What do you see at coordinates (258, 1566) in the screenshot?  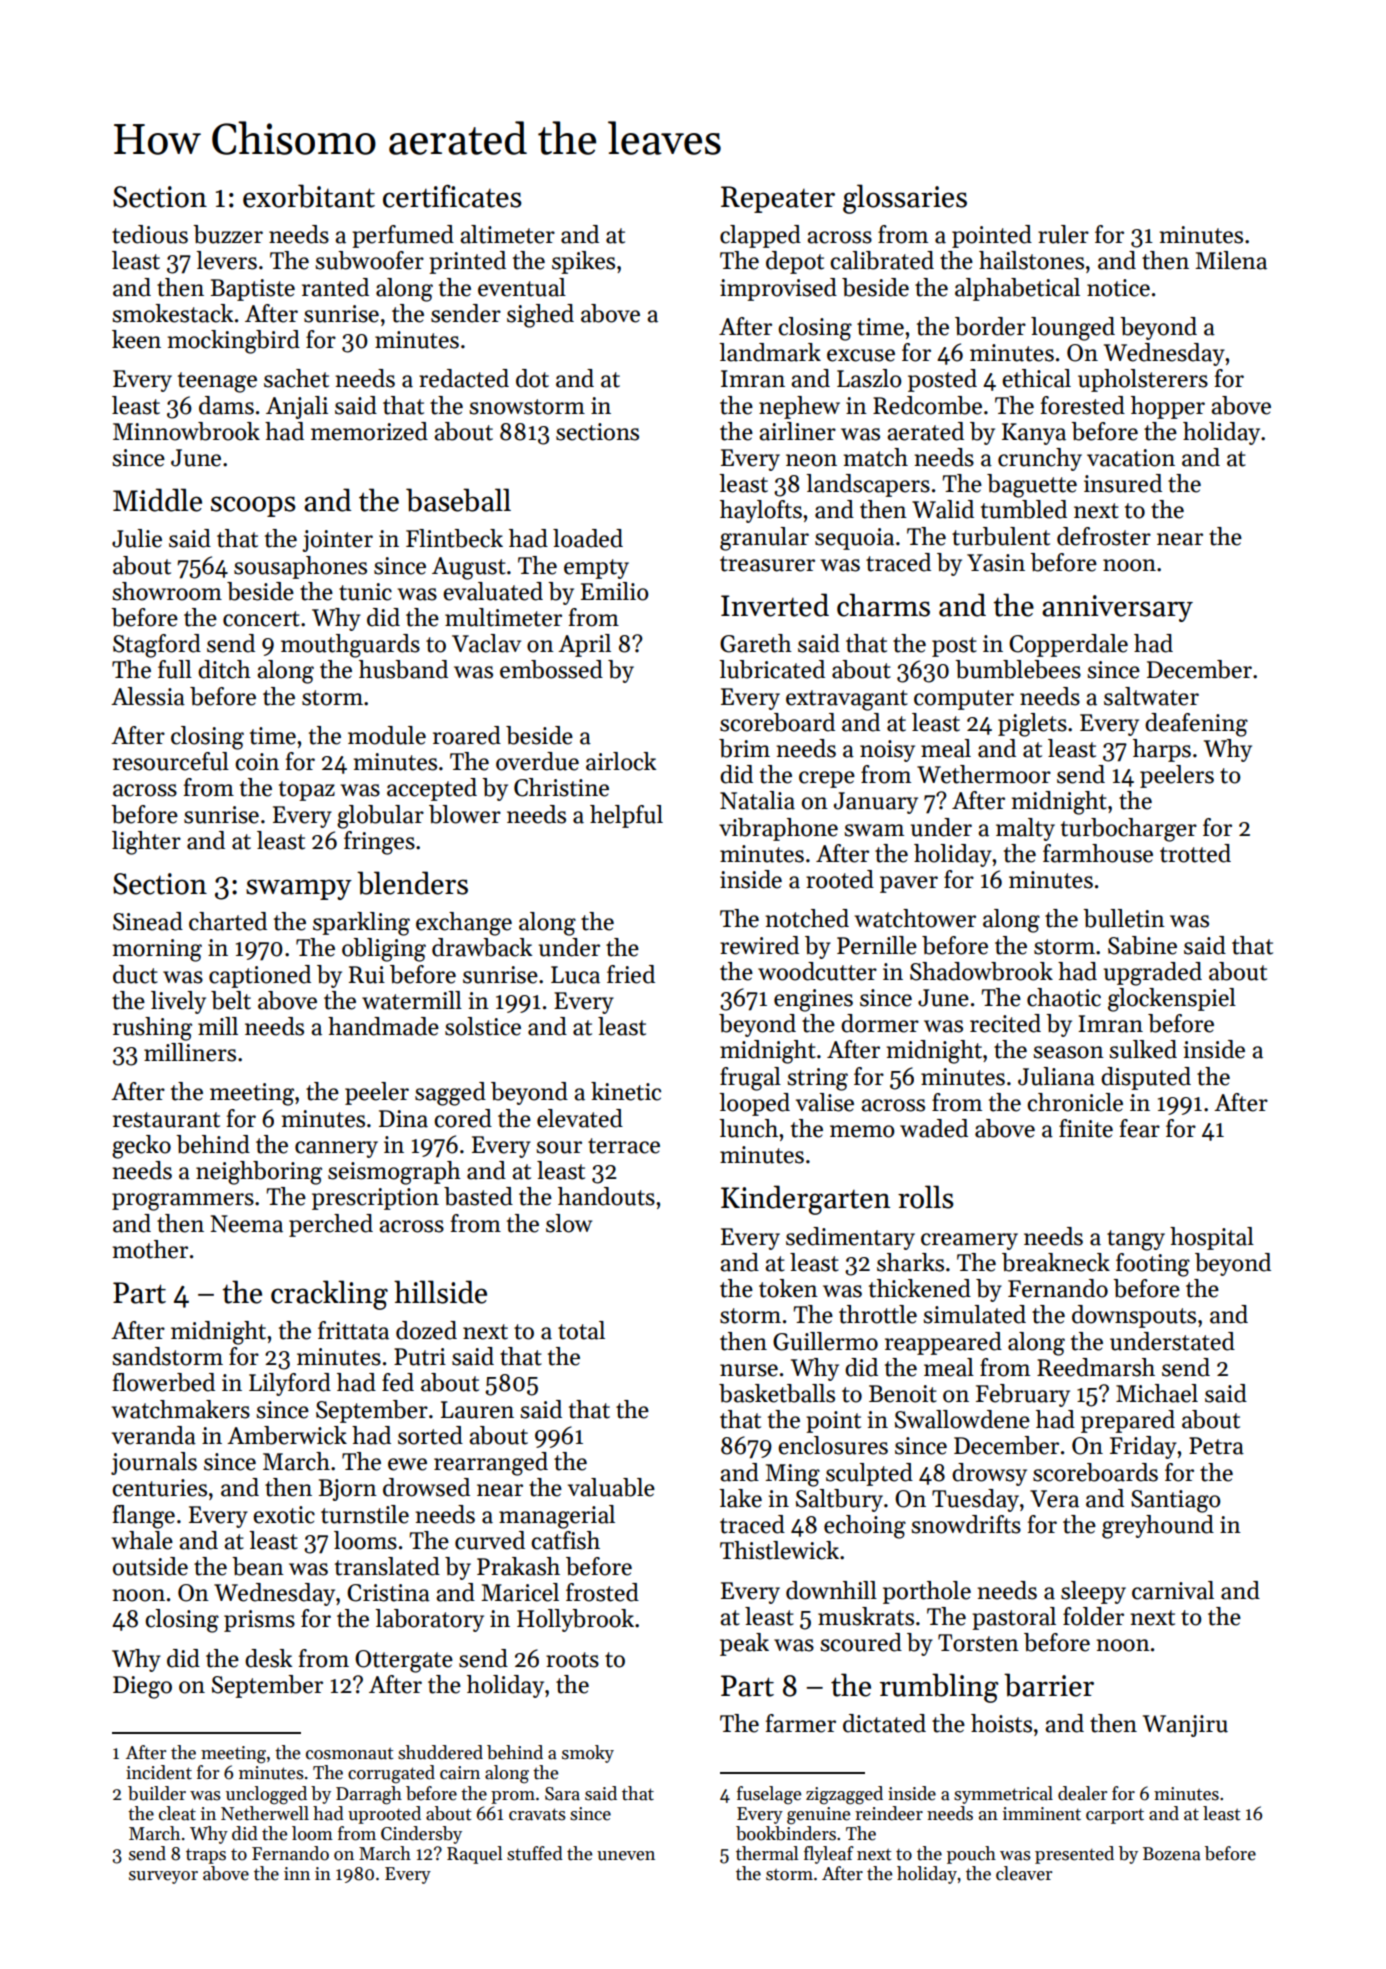 I see `bean` at bounding box center [258, 1566].
